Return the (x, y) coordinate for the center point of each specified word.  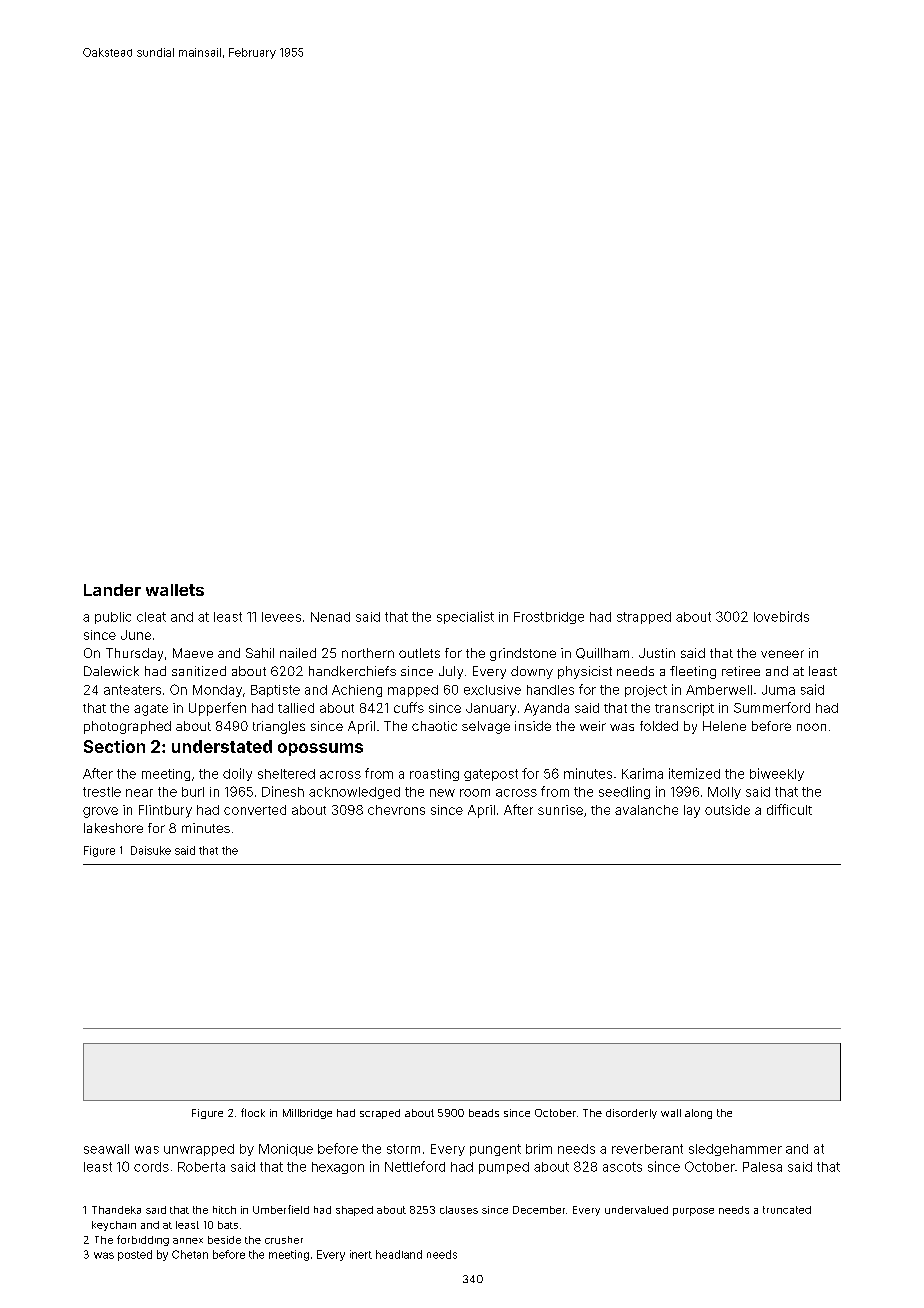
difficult (789, 809)
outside (727, 810)
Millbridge (307, 1114)
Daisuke (151, 850)
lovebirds (781, 616)
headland (399, 1254)
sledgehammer (735, 1150)
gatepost (491, 775)
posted (135, 1255)
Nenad (330, 617)
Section (114, 746)
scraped (380, 1114)
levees (281, 617)
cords (151, 1167)
